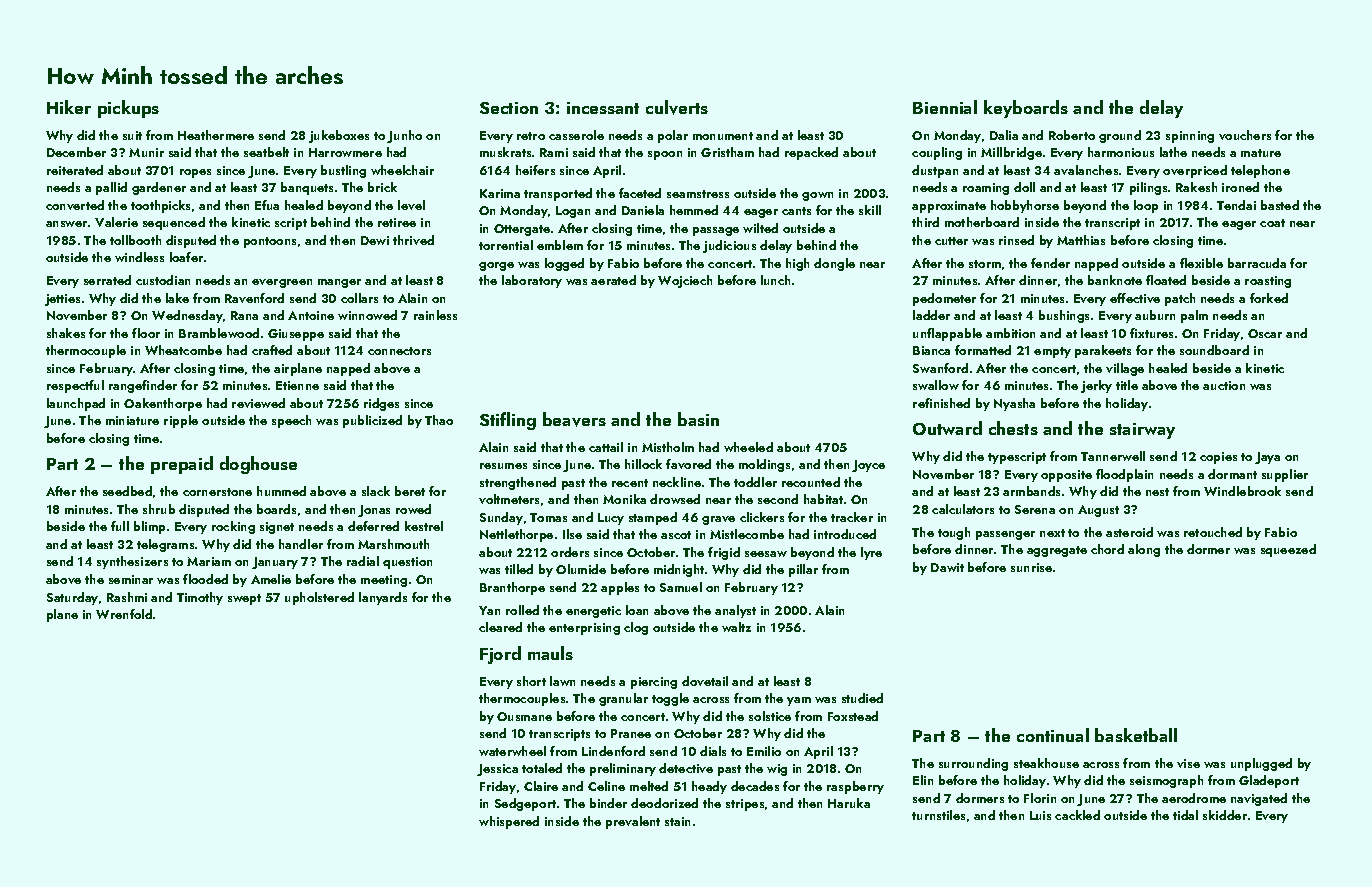 The width and height of the image is (1372, 887). What do you see at coordinates (120, 526) in the image?
I see `full` at bounding box center [120, 526].
